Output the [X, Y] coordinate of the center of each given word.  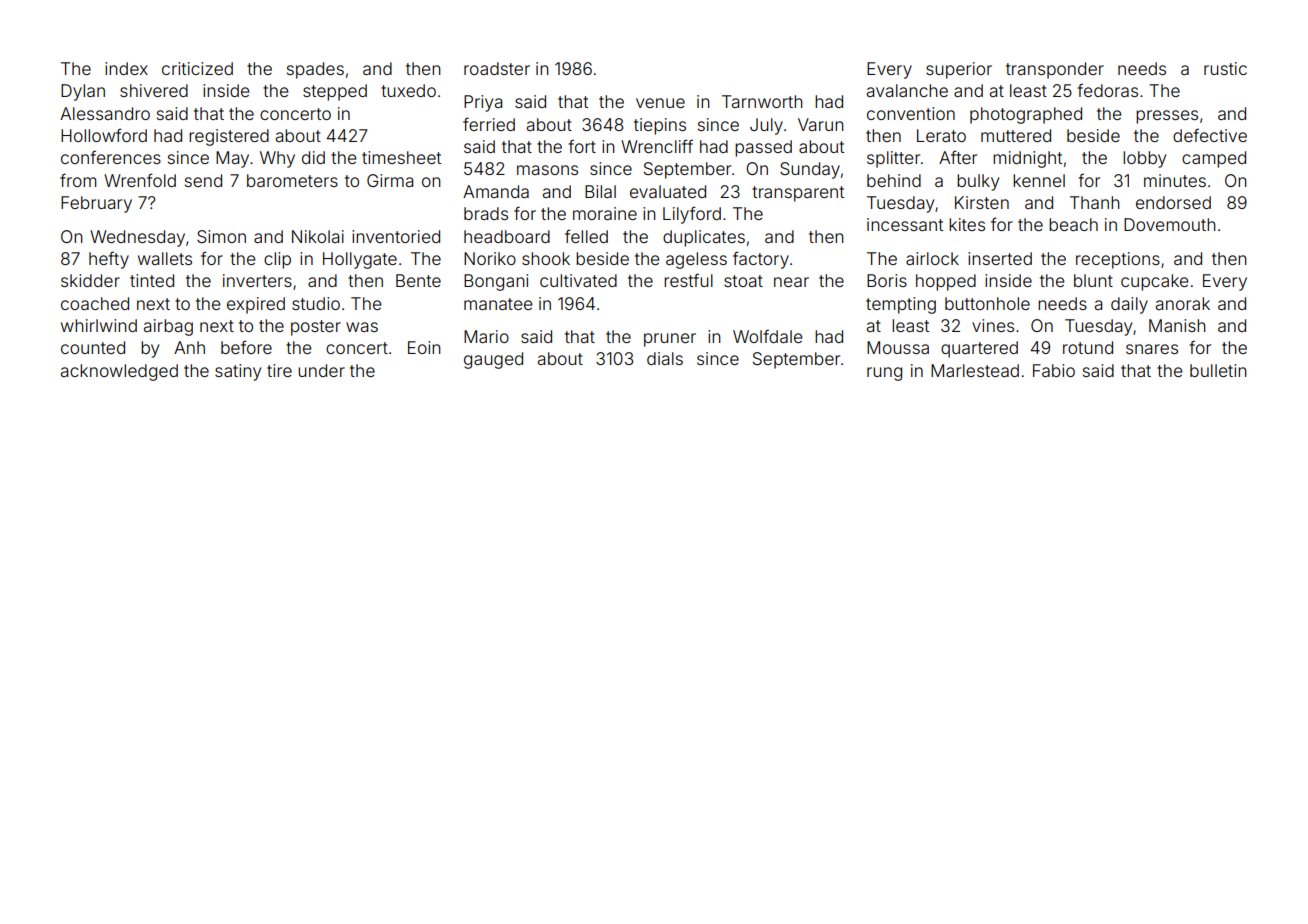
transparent [798, 194]
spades [315, 70]
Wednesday [137, 238]
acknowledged [119, 372]
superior [959, 70]
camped [1214, 159]
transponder [1055, 70]
